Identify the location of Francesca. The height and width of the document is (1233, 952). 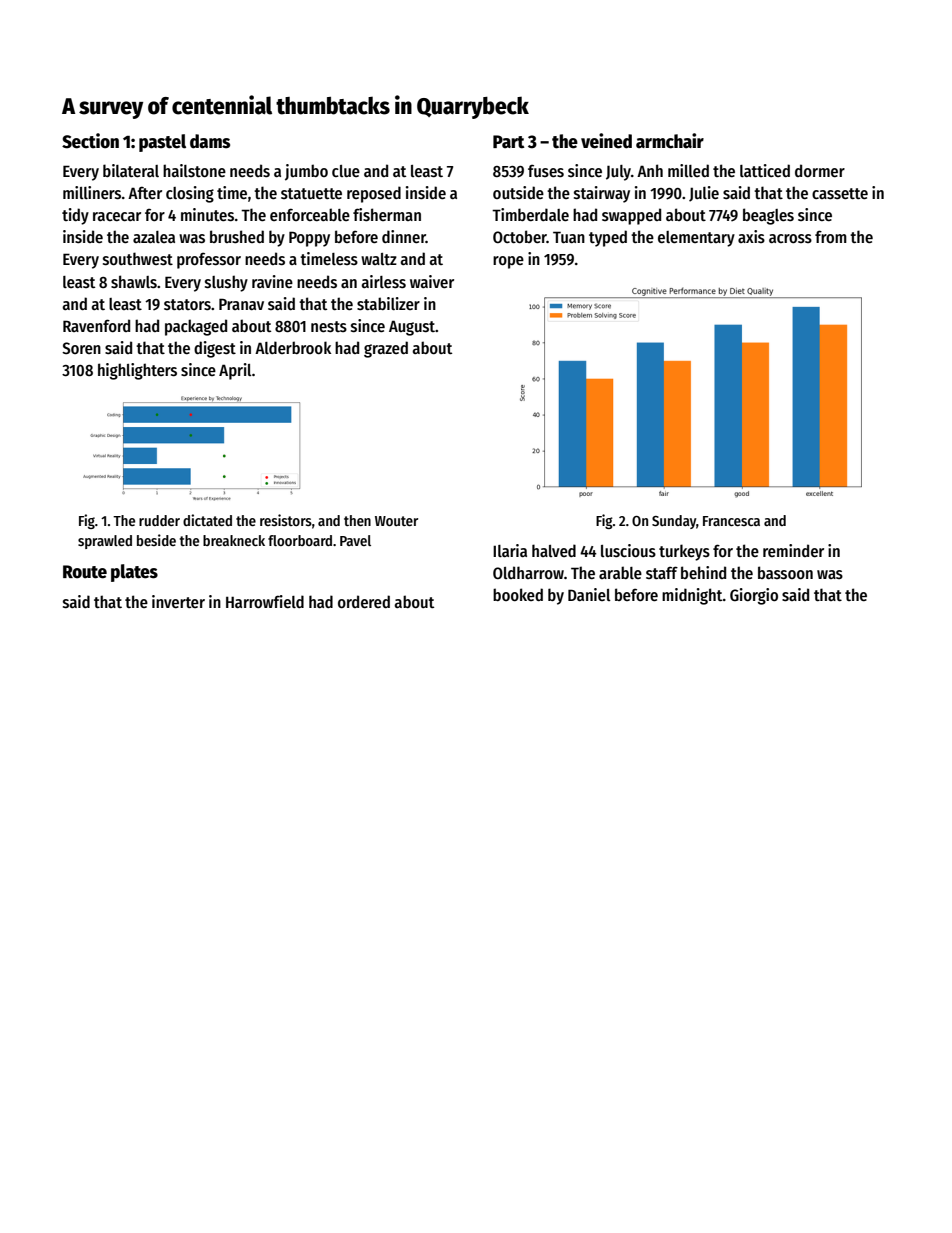
(731, 521).
